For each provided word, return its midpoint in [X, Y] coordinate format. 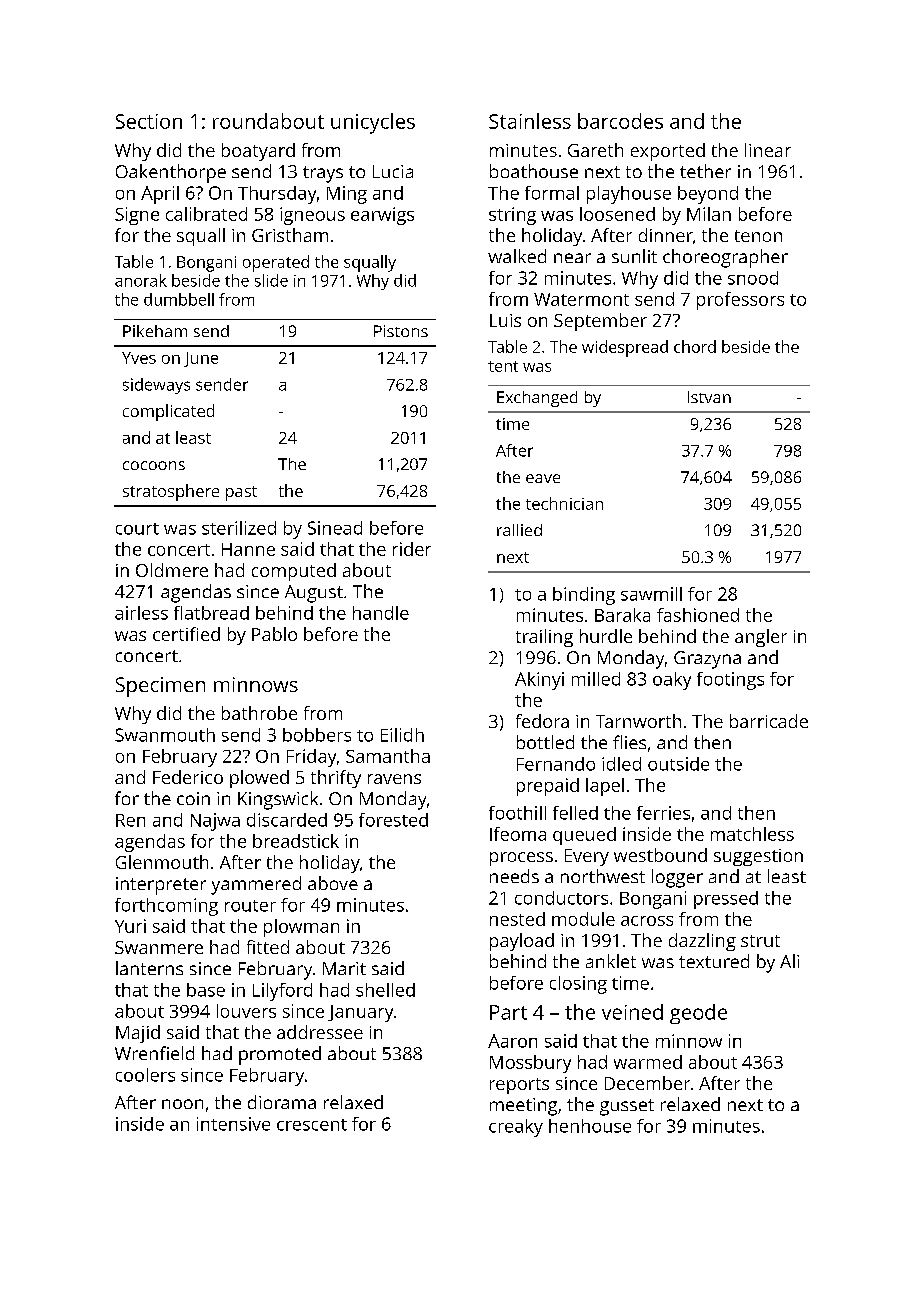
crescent [312, 1125]
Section [149, 121]
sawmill [651, 594]
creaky [516, 1128]
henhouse [590, 1126]
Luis [505, 320]
